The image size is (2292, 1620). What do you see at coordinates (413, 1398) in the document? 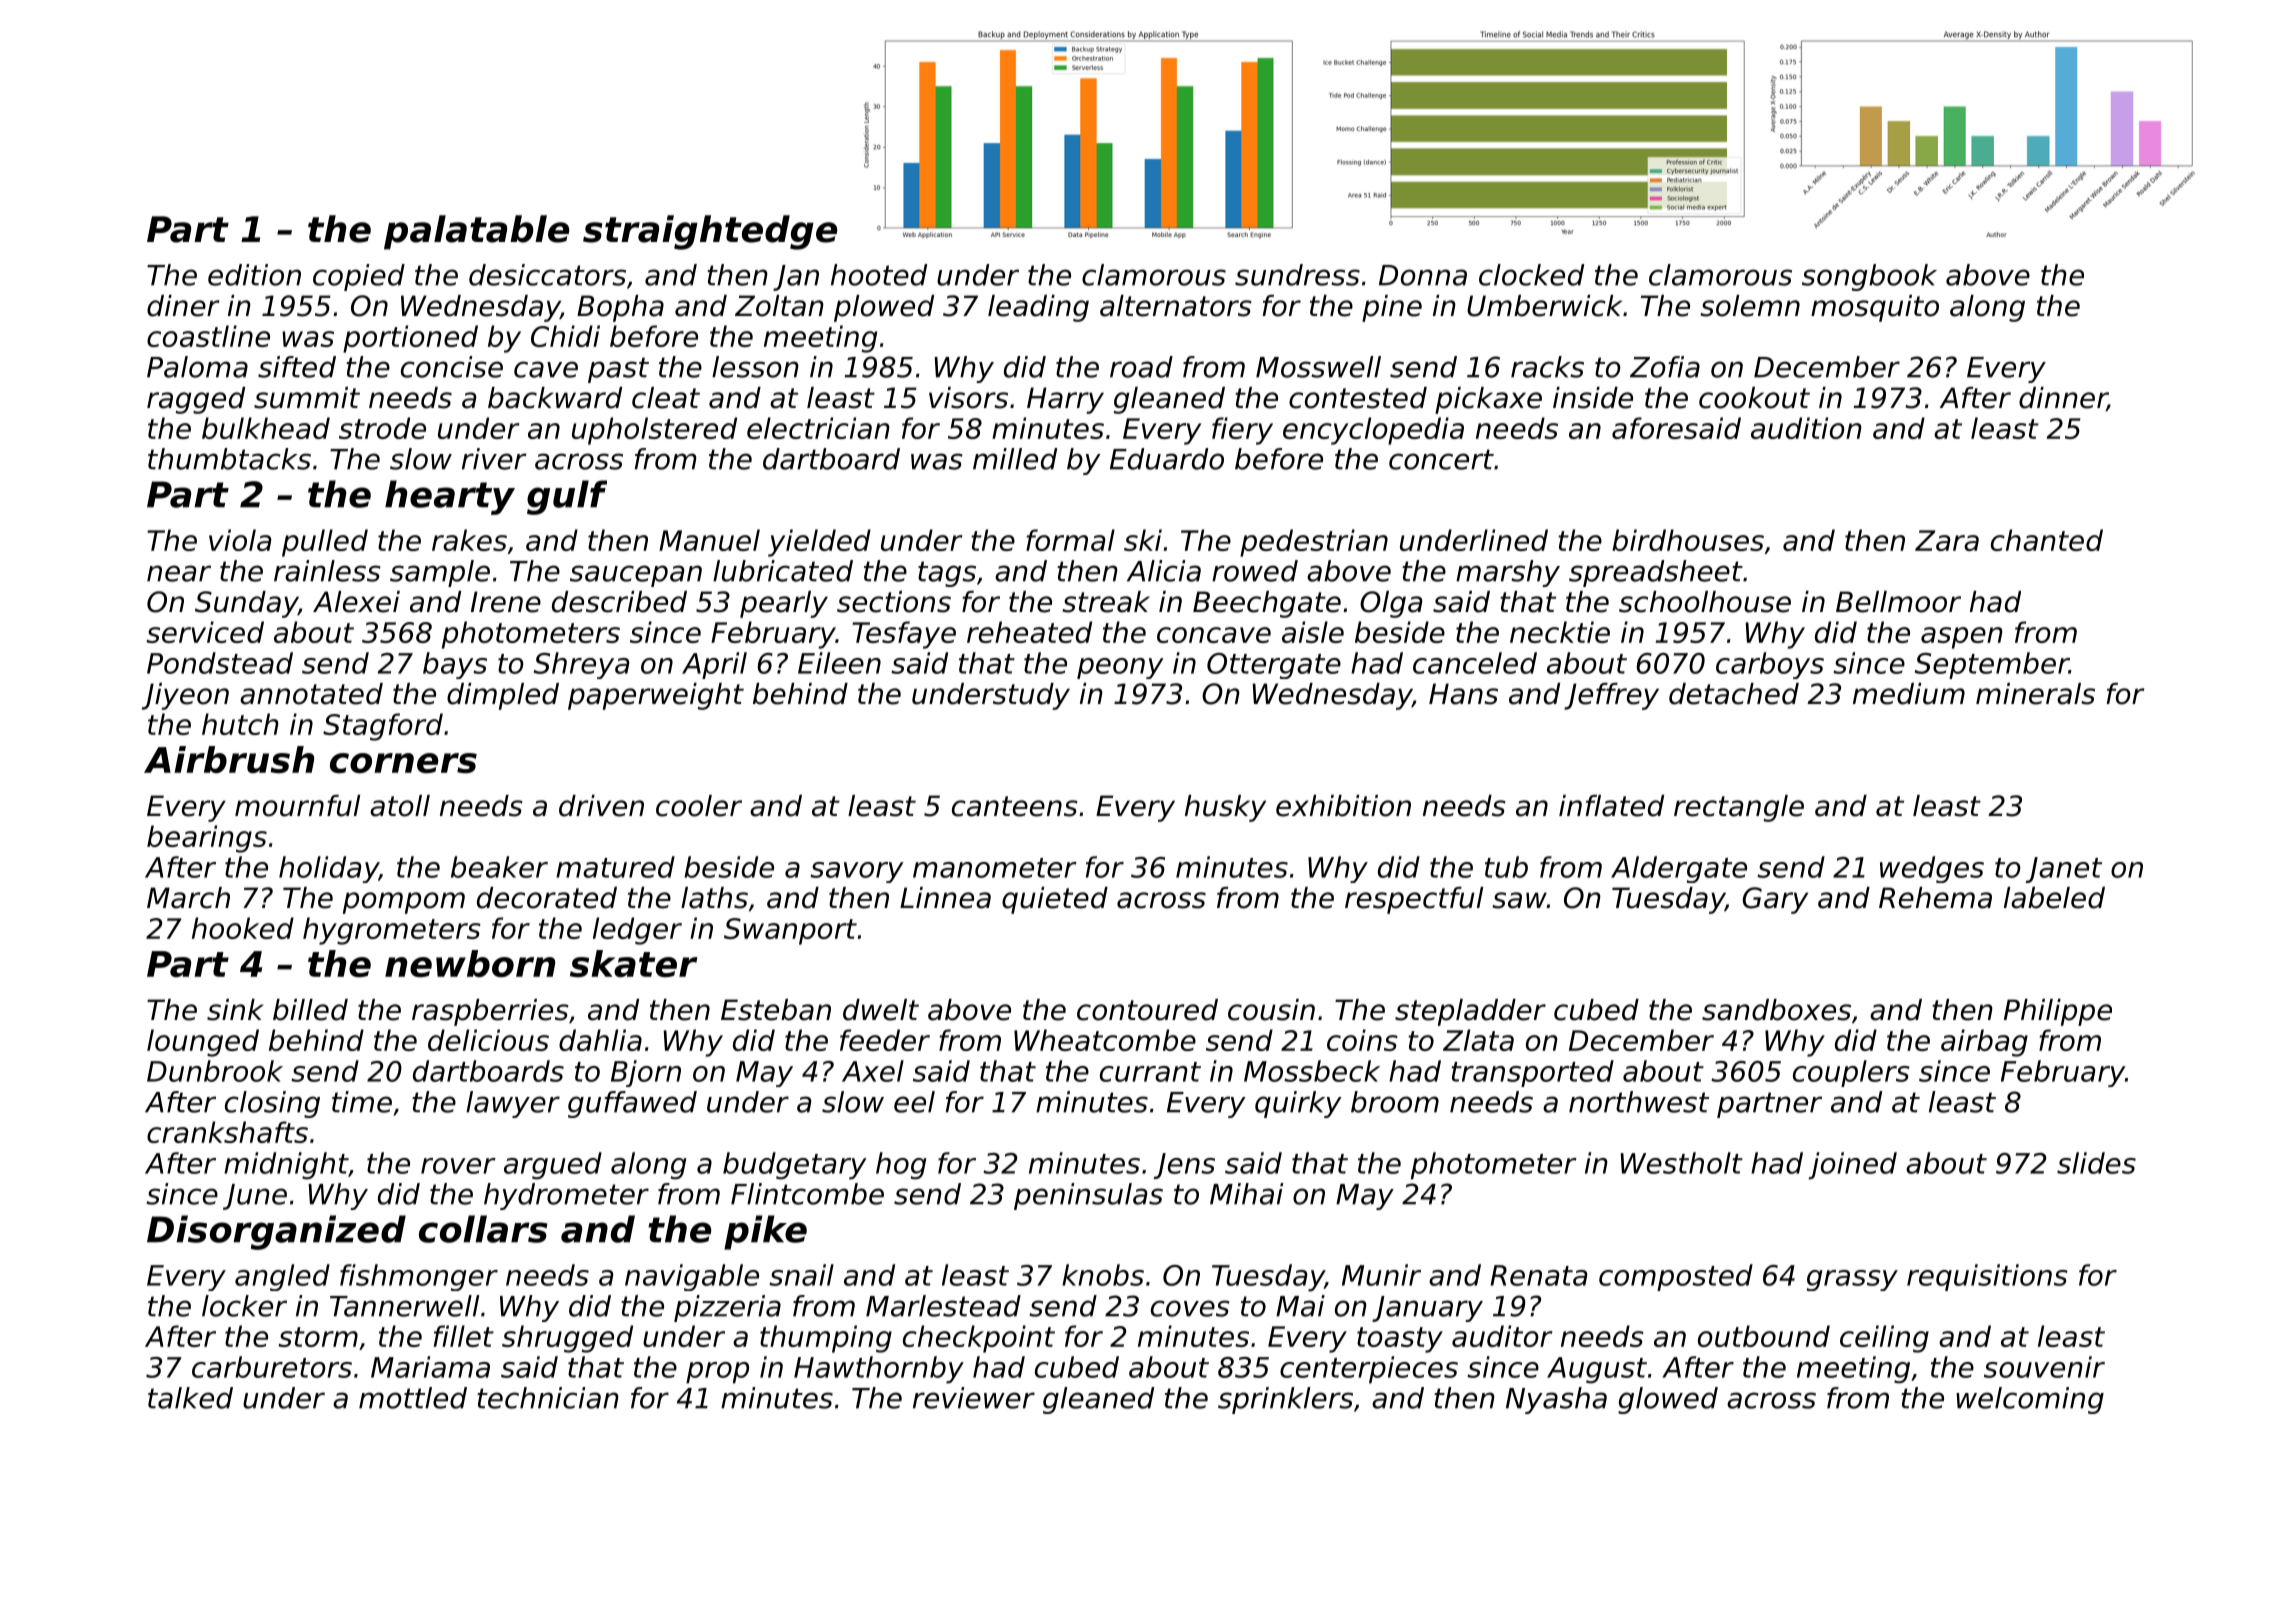
I see `mottled` at bounding box center [413, 1398].
